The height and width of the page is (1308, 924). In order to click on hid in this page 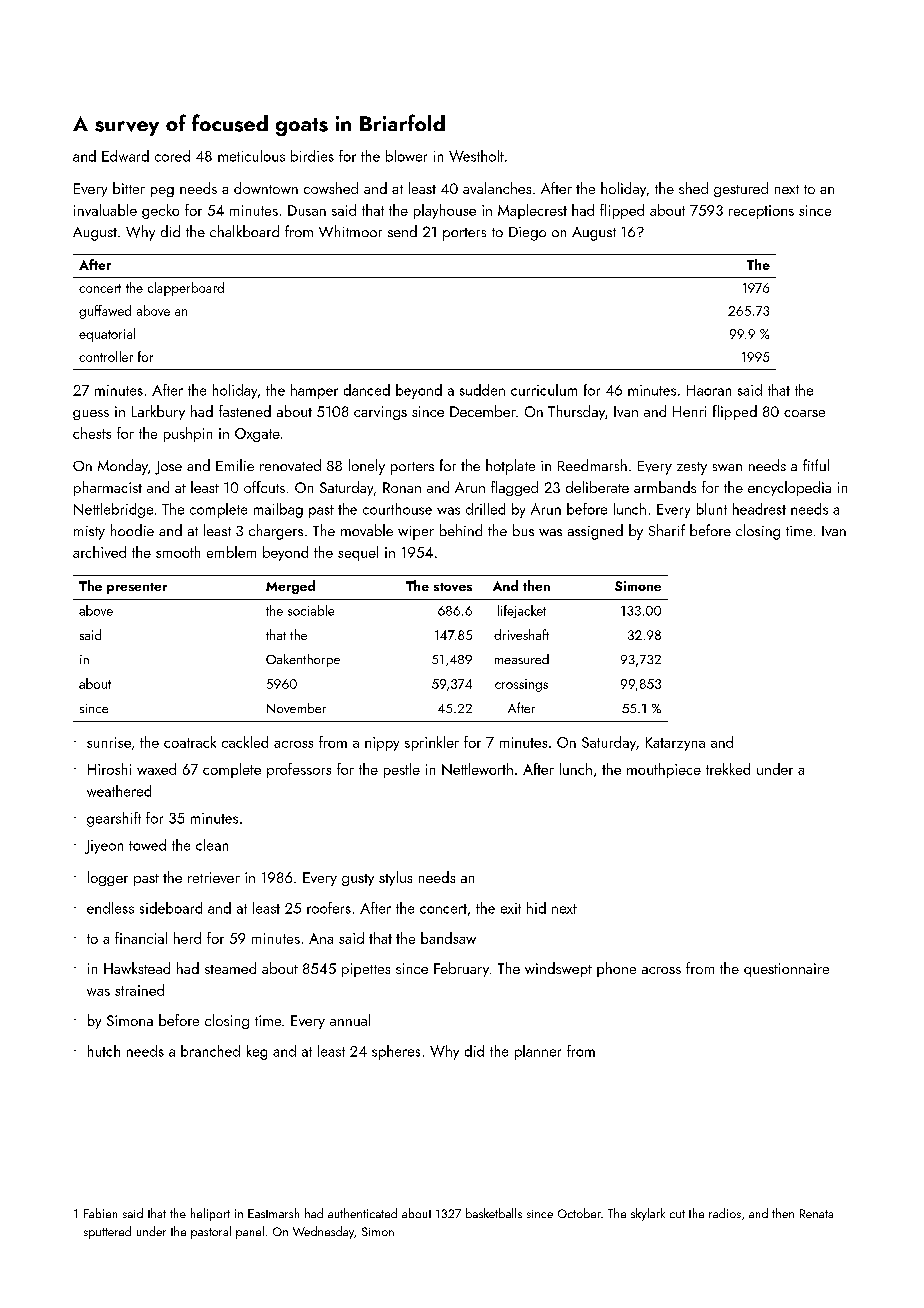, I will do `click(536, 908)`.
